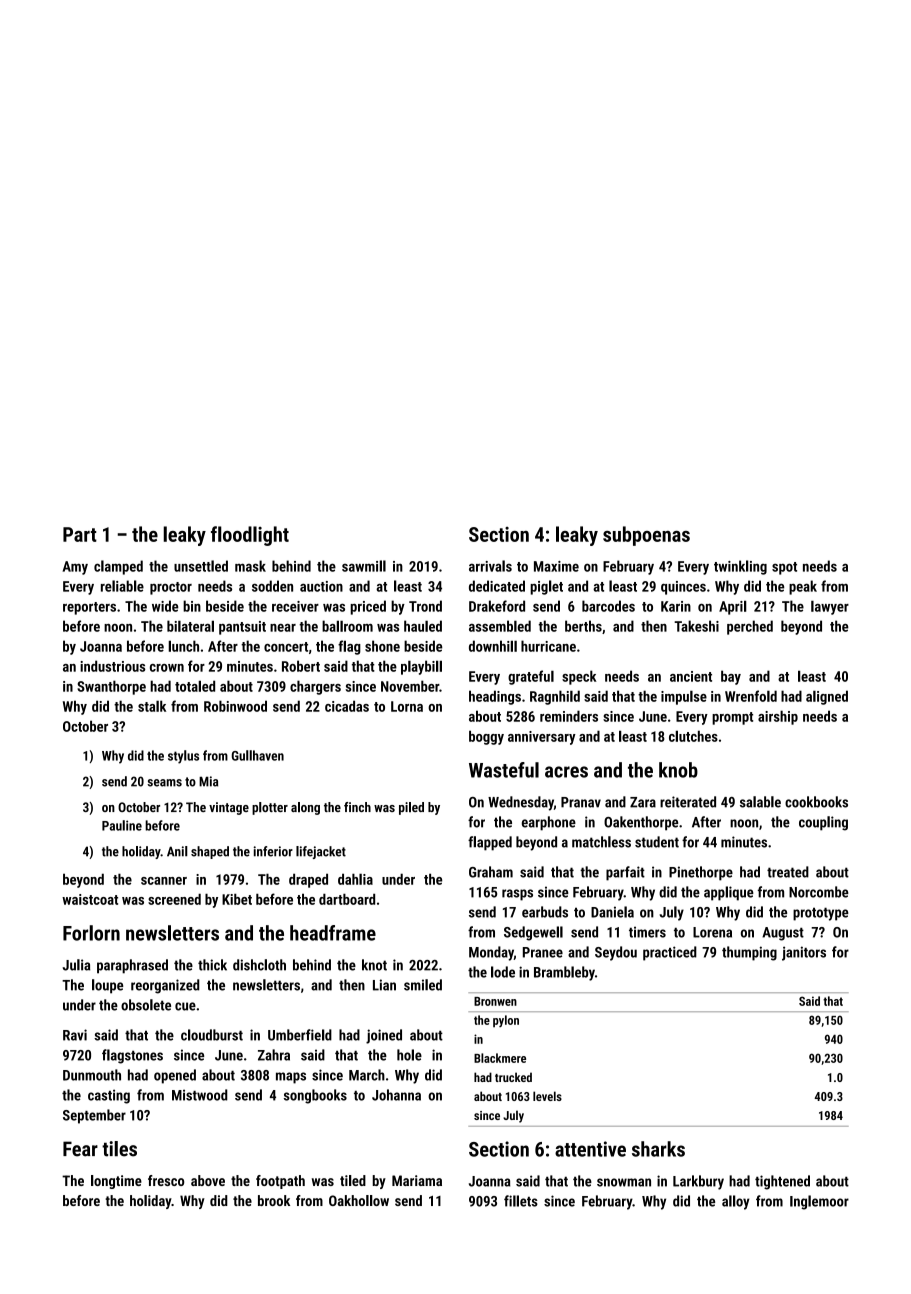 The width and height of the page is (911, 1294). Describe the element at coordinates (80, 534) in the page. I see `Part` at that location.
